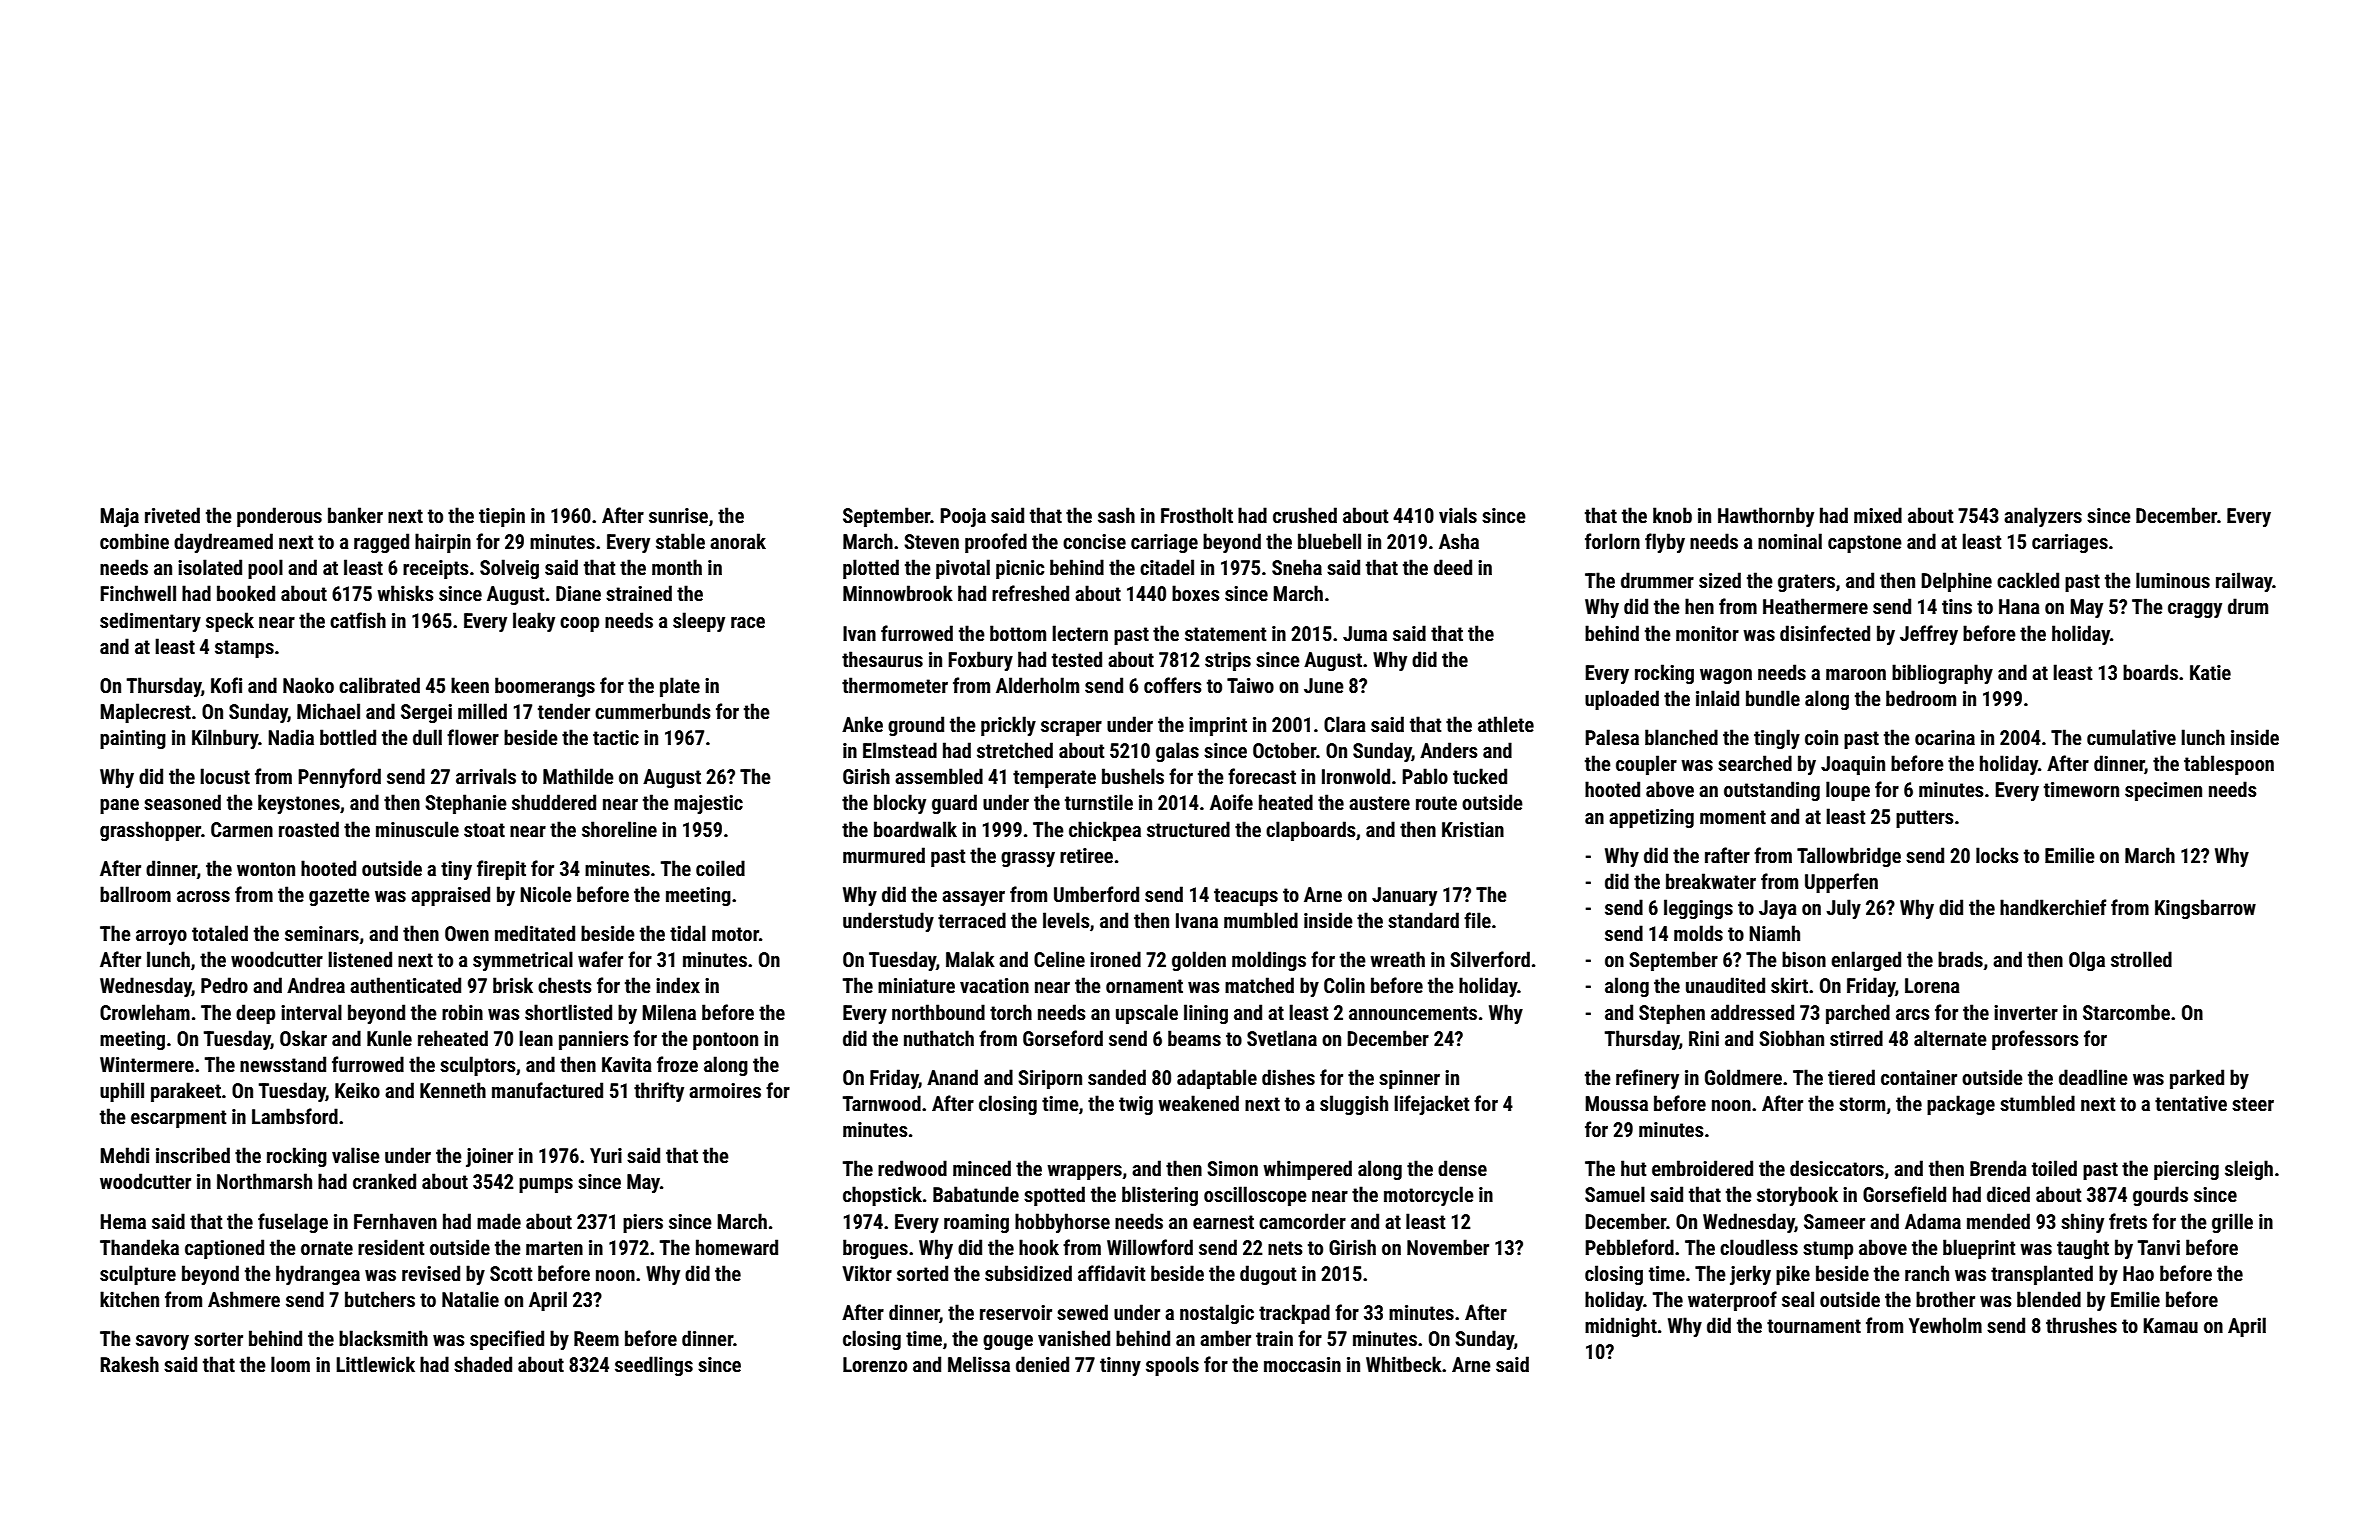  Describe the element at coordinates (2028, 580) in the page. I see `cackled` at that location.
